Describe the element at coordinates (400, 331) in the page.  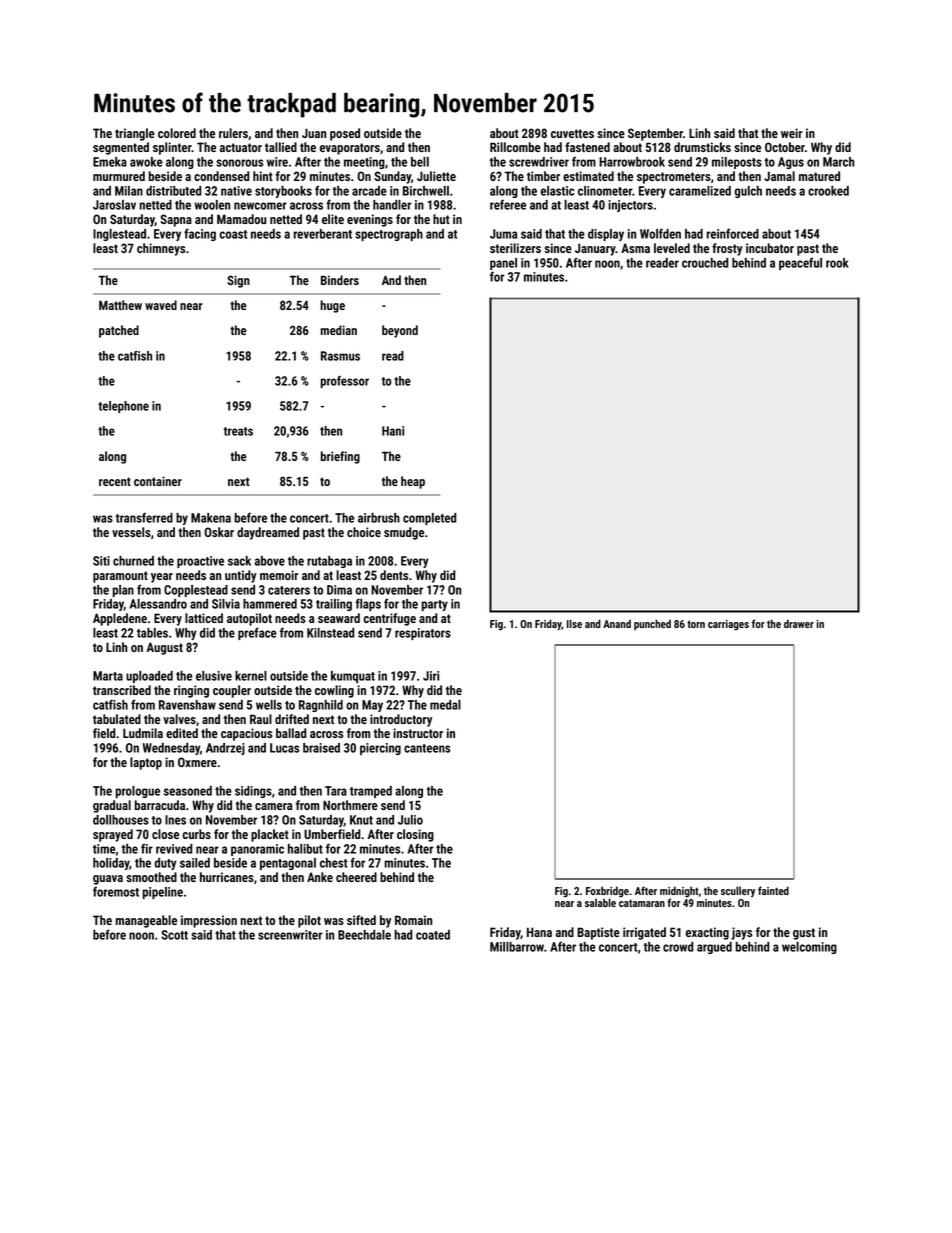
I see `beyond` at that location.
